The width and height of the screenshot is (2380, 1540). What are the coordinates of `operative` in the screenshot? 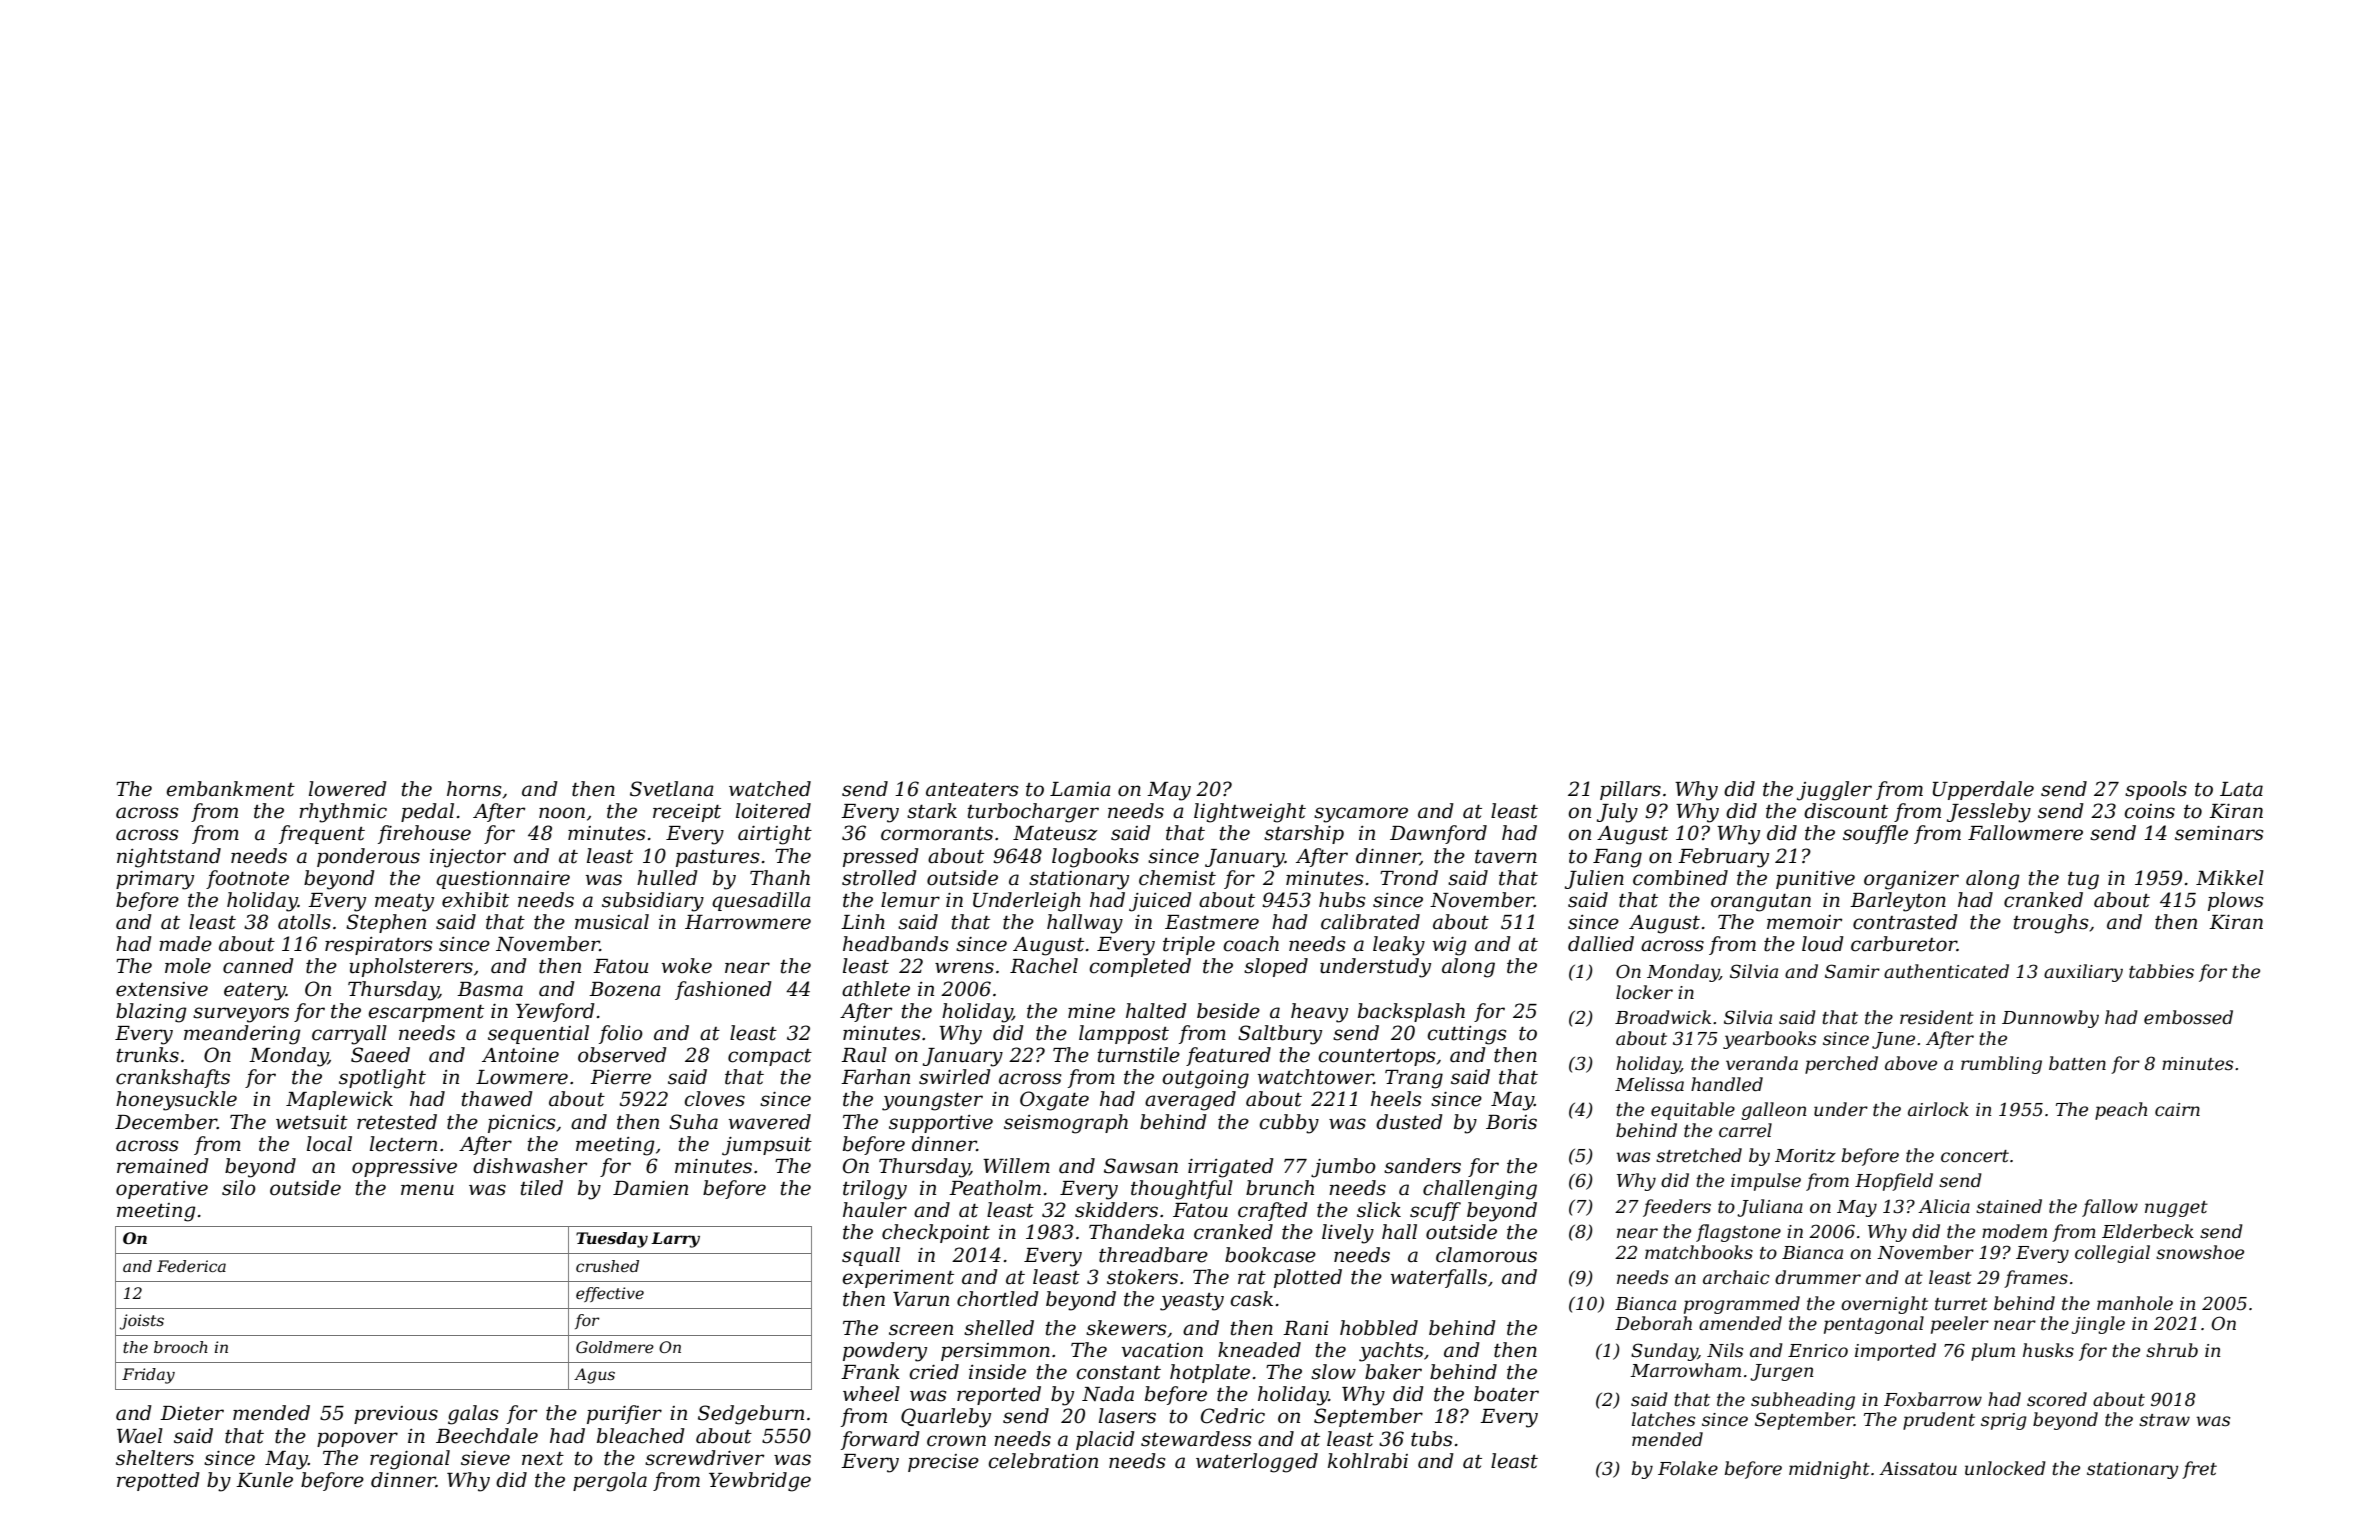 It's located at (162, 1190).
